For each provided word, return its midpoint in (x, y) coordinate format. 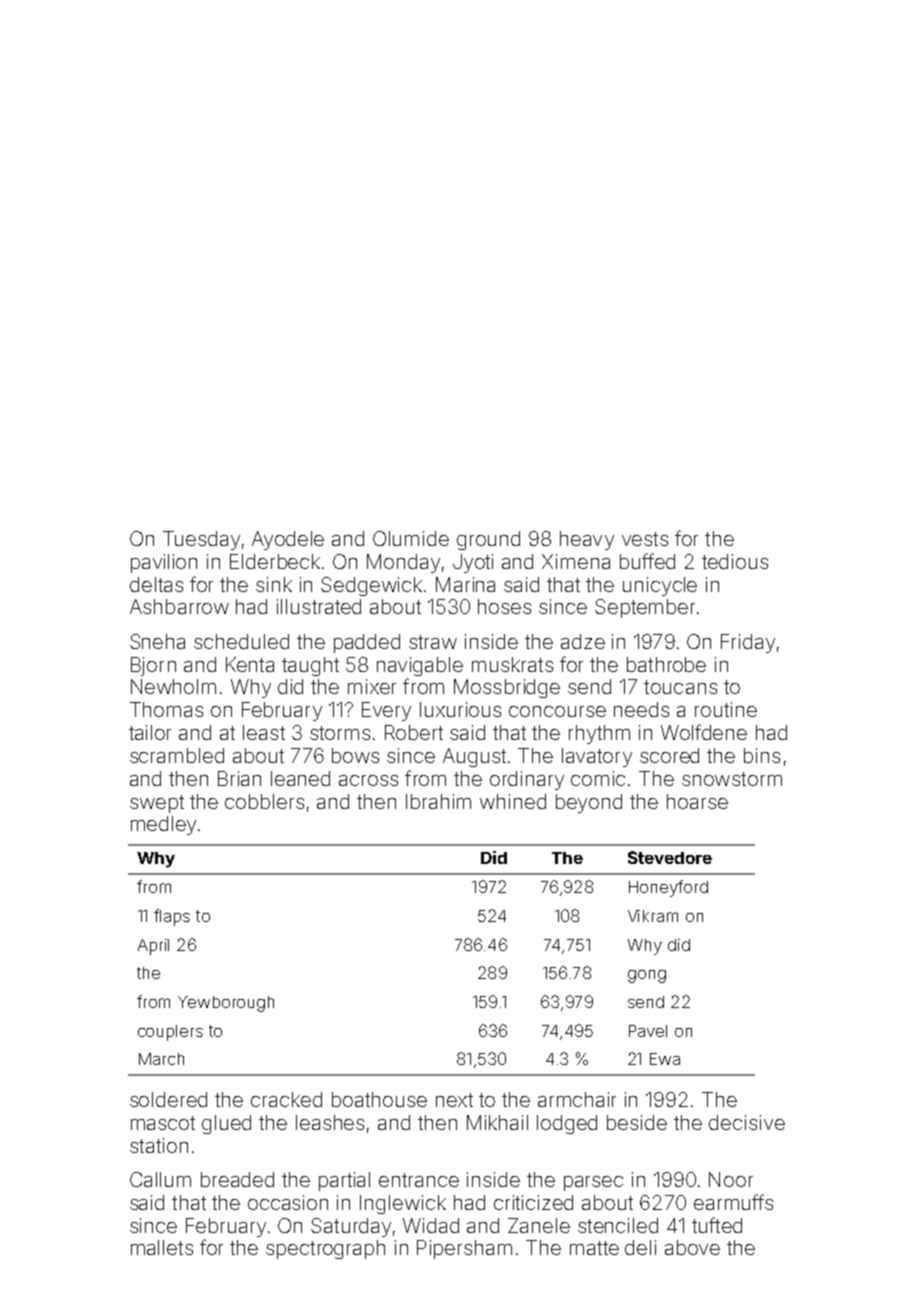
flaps (172, 917)
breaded (237, 1179)
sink (274, 584)
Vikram (653, 916)
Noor (731, 1179)
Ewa (665, 1059)
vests (645, 539)
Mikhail (497, 1122)
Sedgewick (371, 586)
